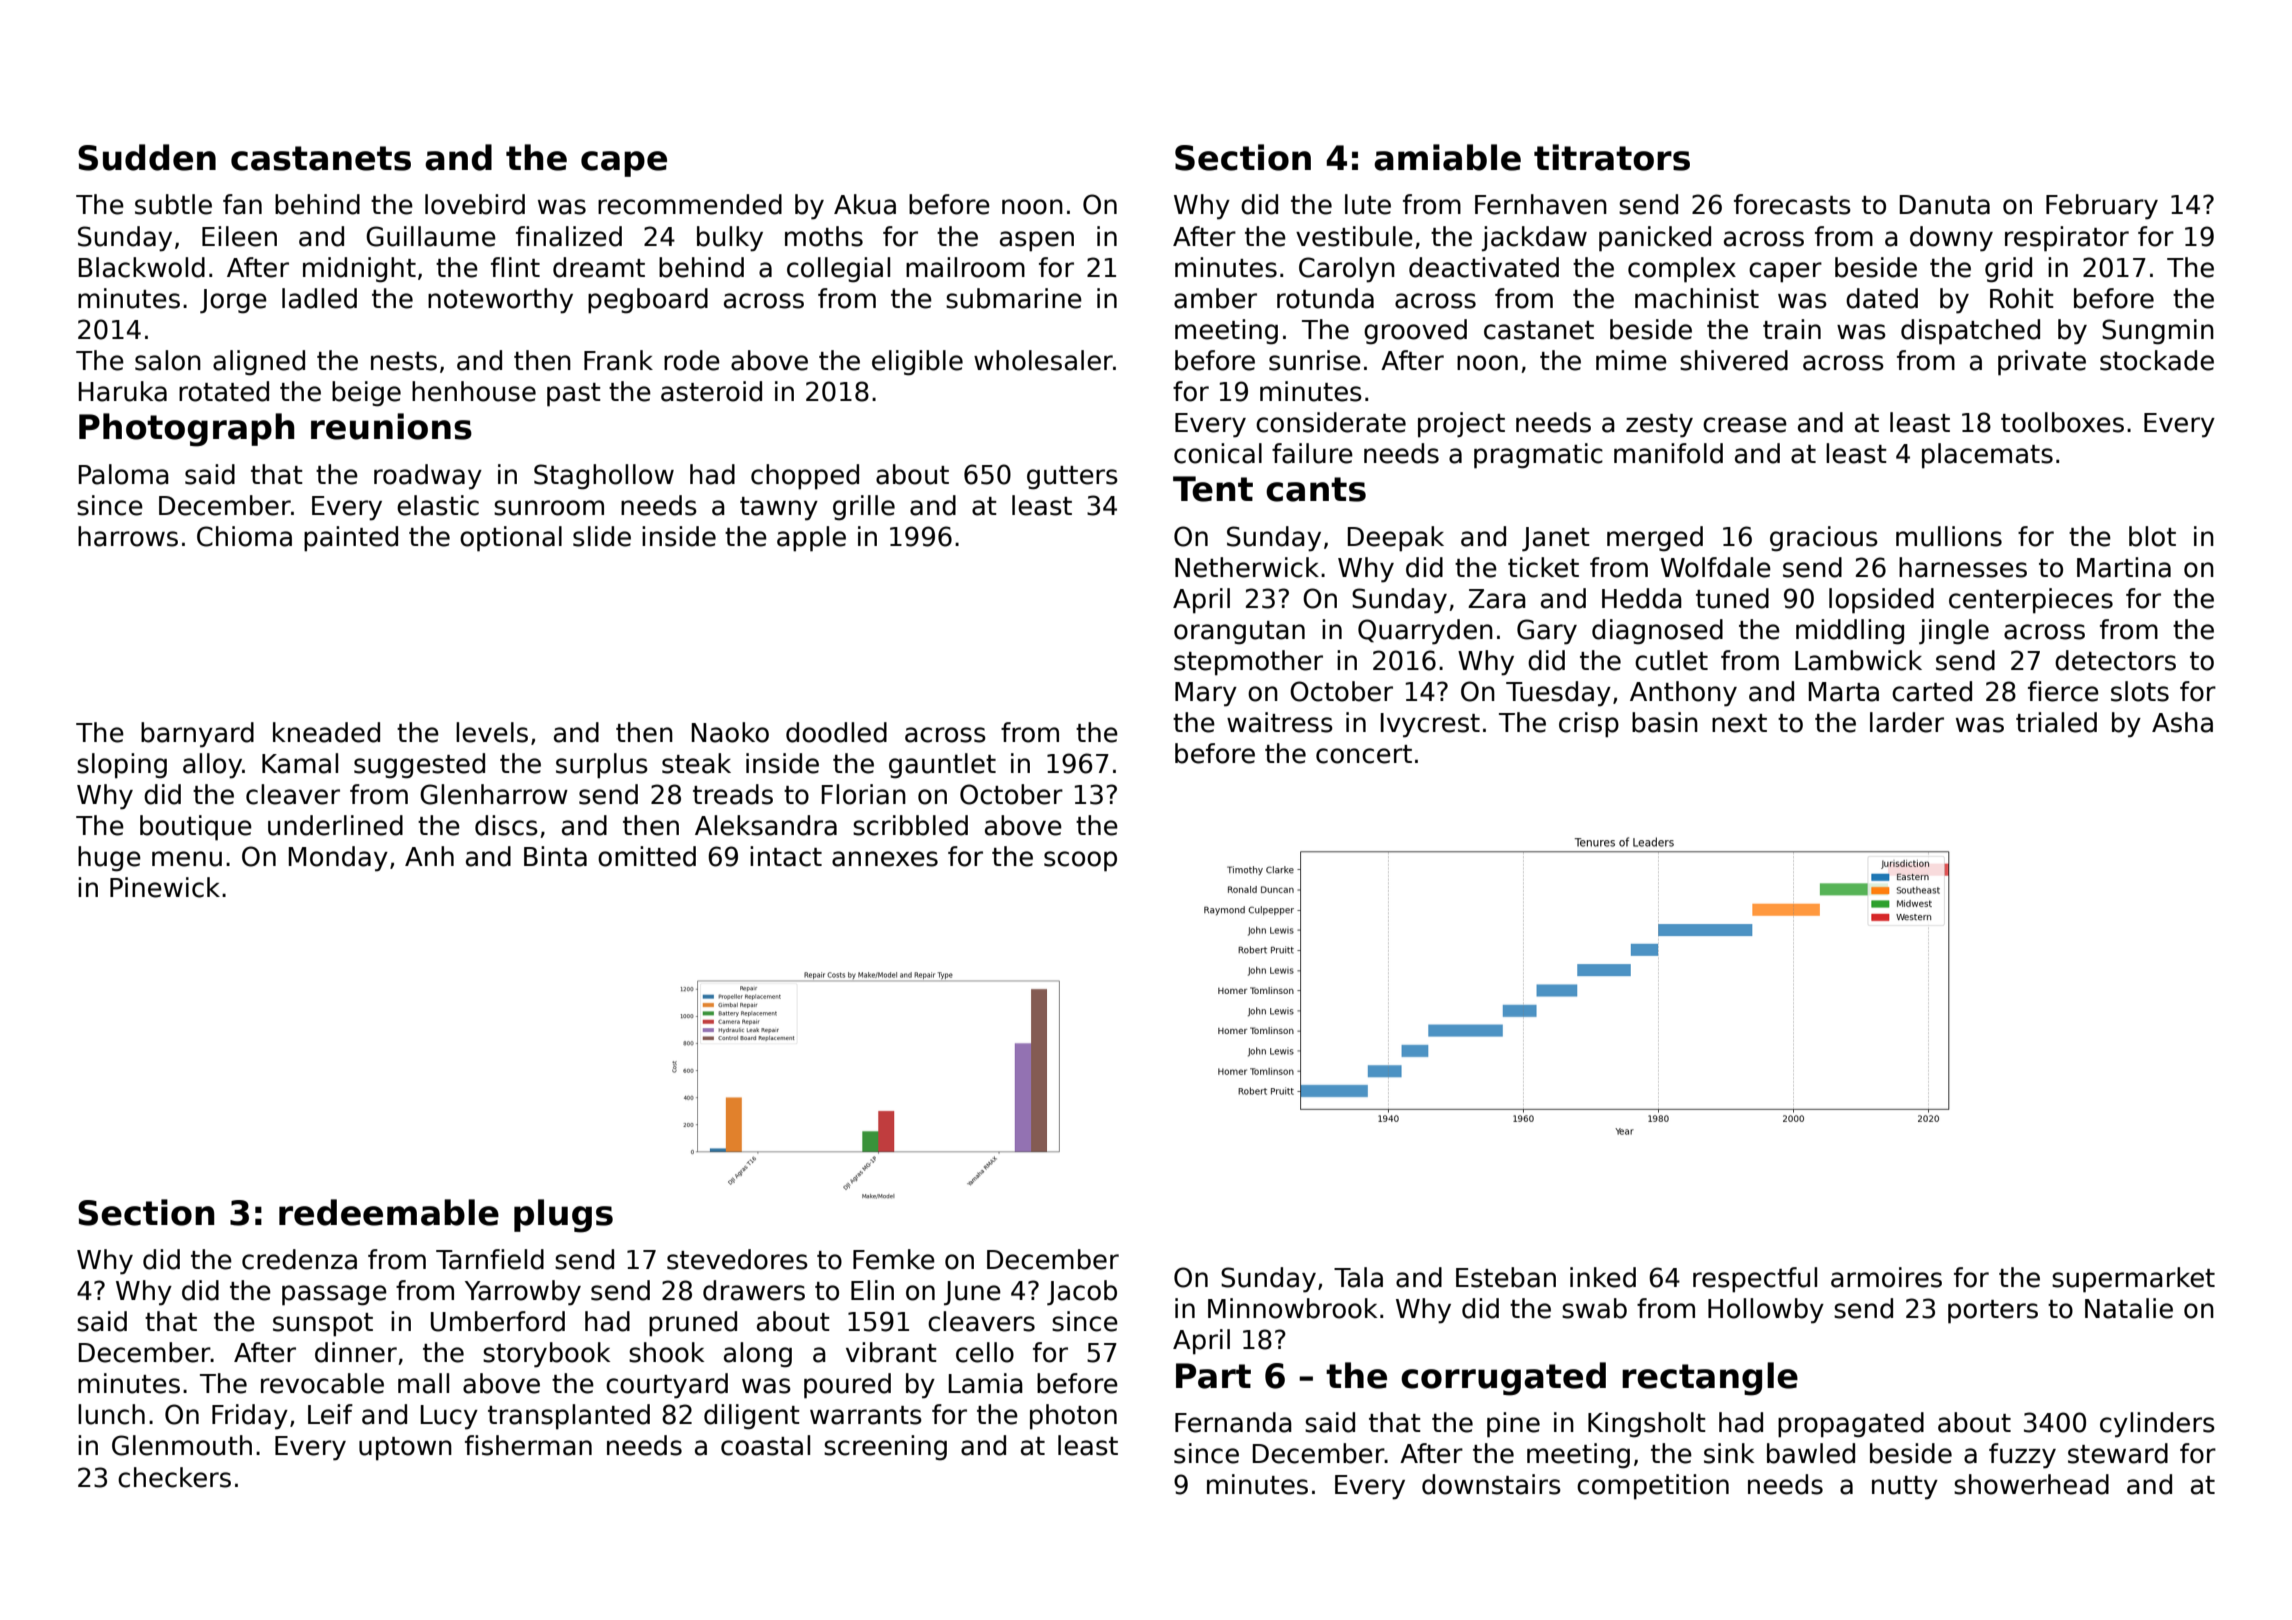  Describe the element at coordinates (865, 204) in the screenshot. I see `Akua` at that location.
